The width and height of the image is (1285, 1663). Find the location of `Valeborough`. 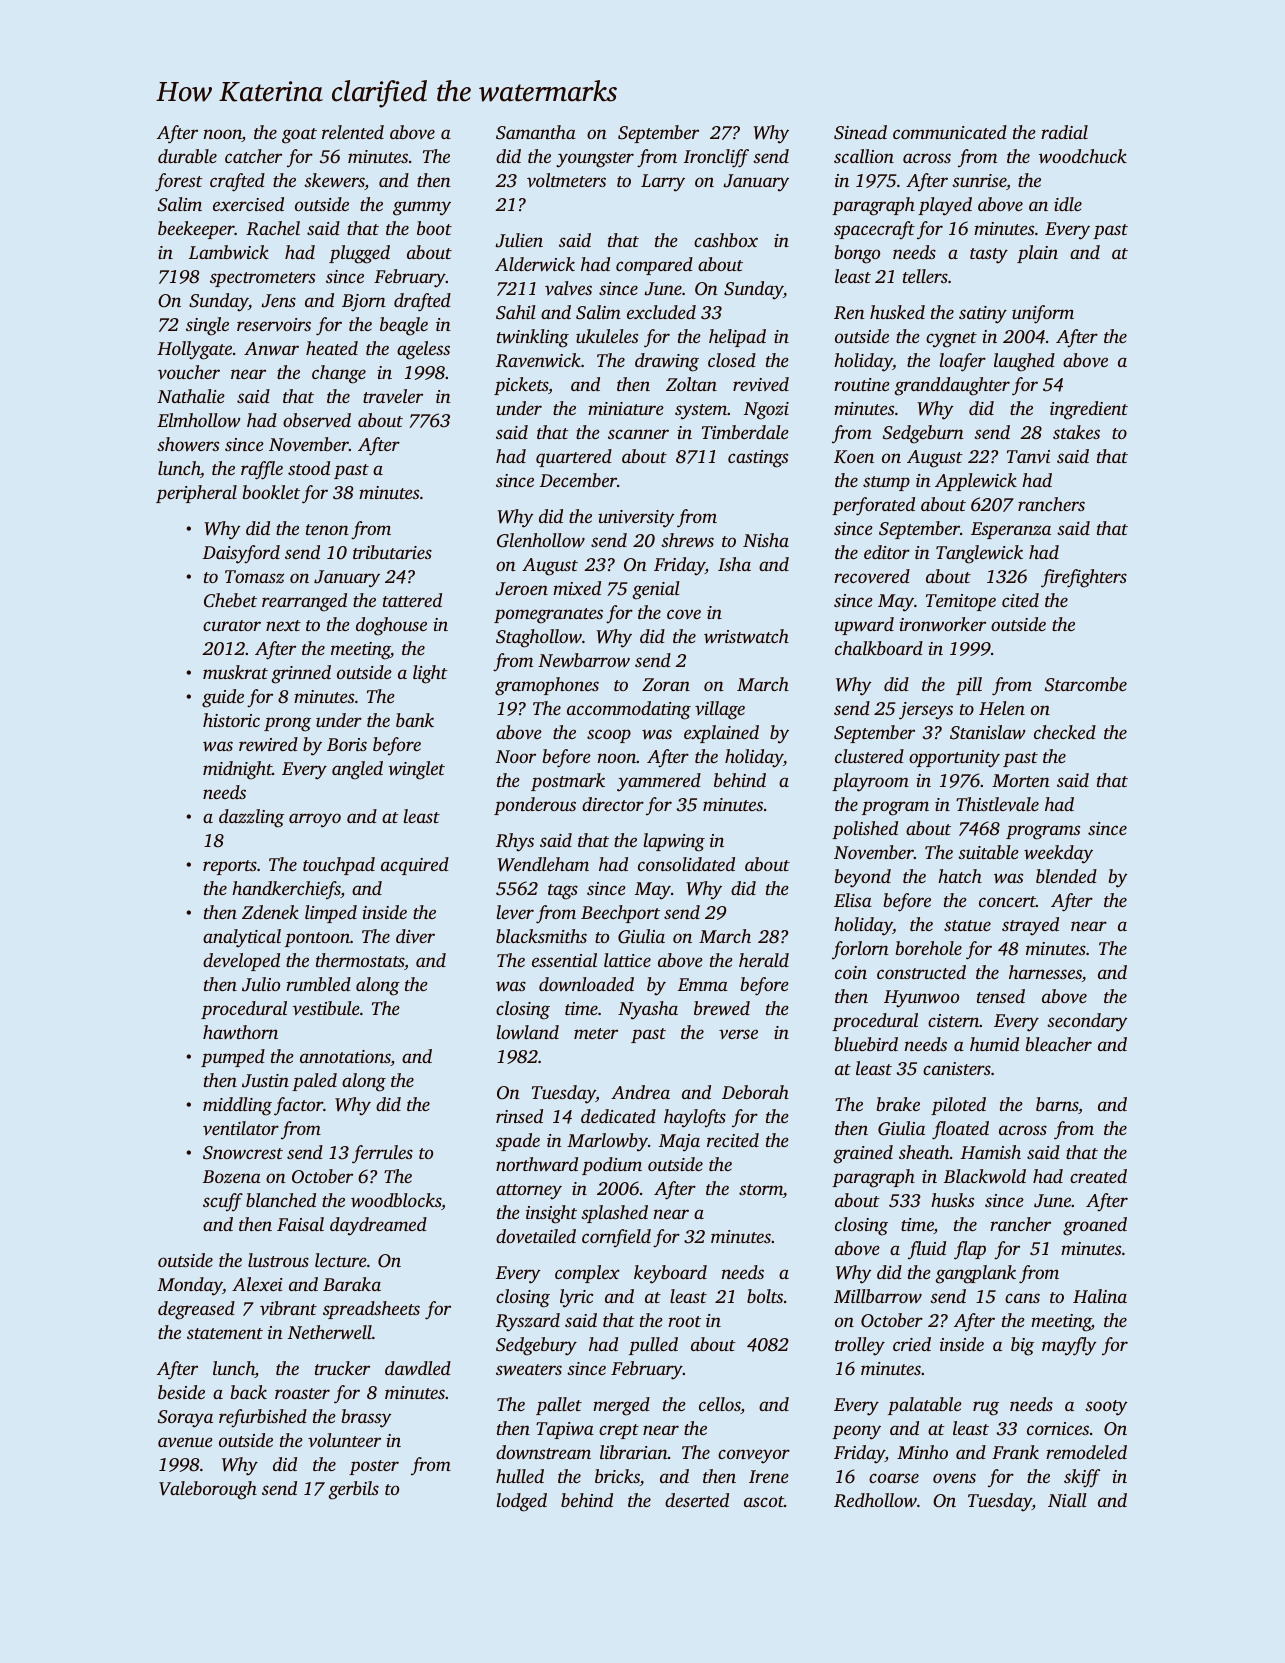

Valeborough is located at coordinates (208, 1490).
